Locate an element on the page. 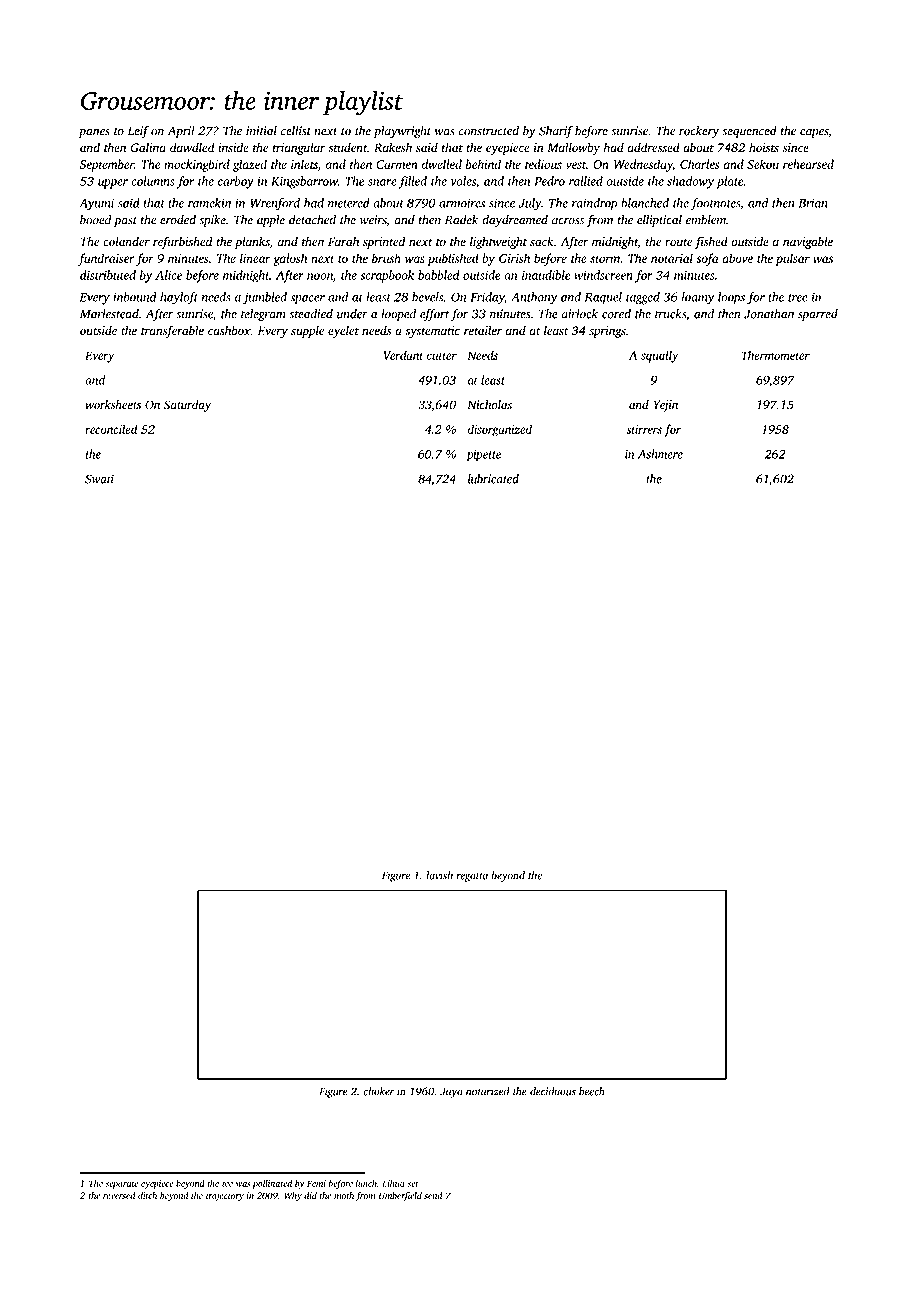 This image has width=924, height=1308. panes is located at coordinates (94, 133).
